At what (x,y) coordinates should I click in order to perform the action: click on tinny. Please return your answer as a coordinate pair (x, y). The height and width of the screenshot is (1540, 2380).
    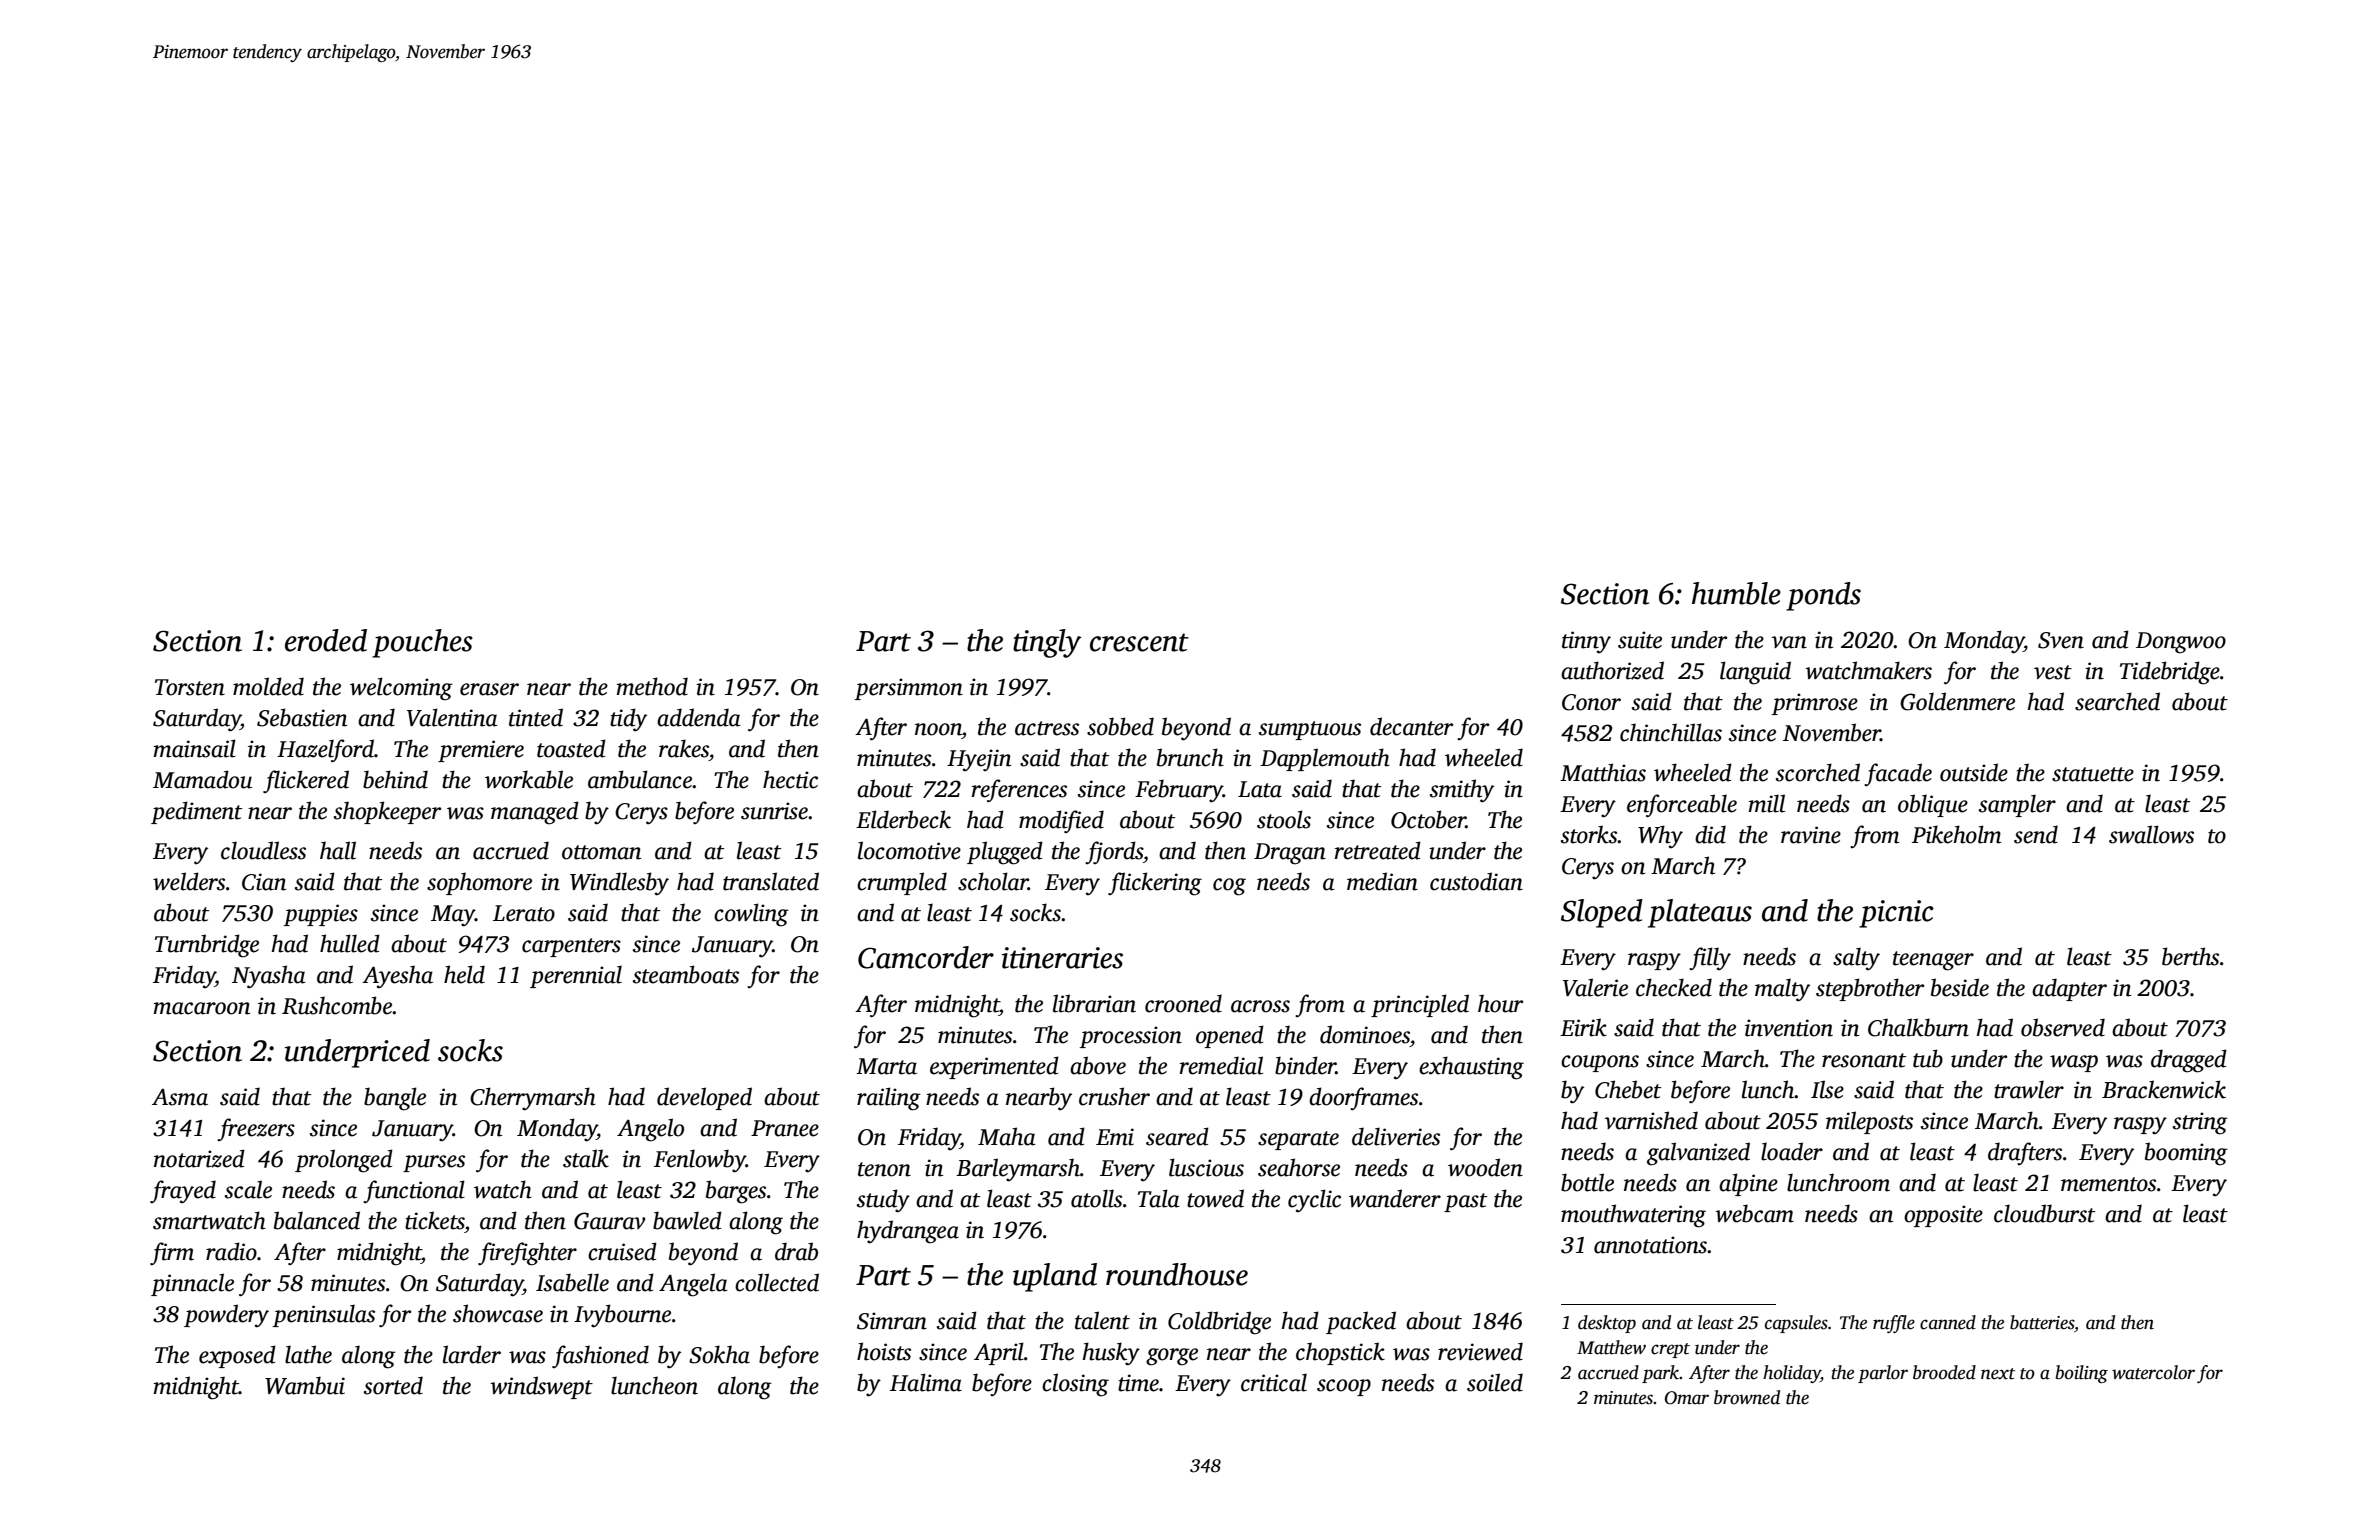
    Looking at the image, I should click on (1586, 642).
